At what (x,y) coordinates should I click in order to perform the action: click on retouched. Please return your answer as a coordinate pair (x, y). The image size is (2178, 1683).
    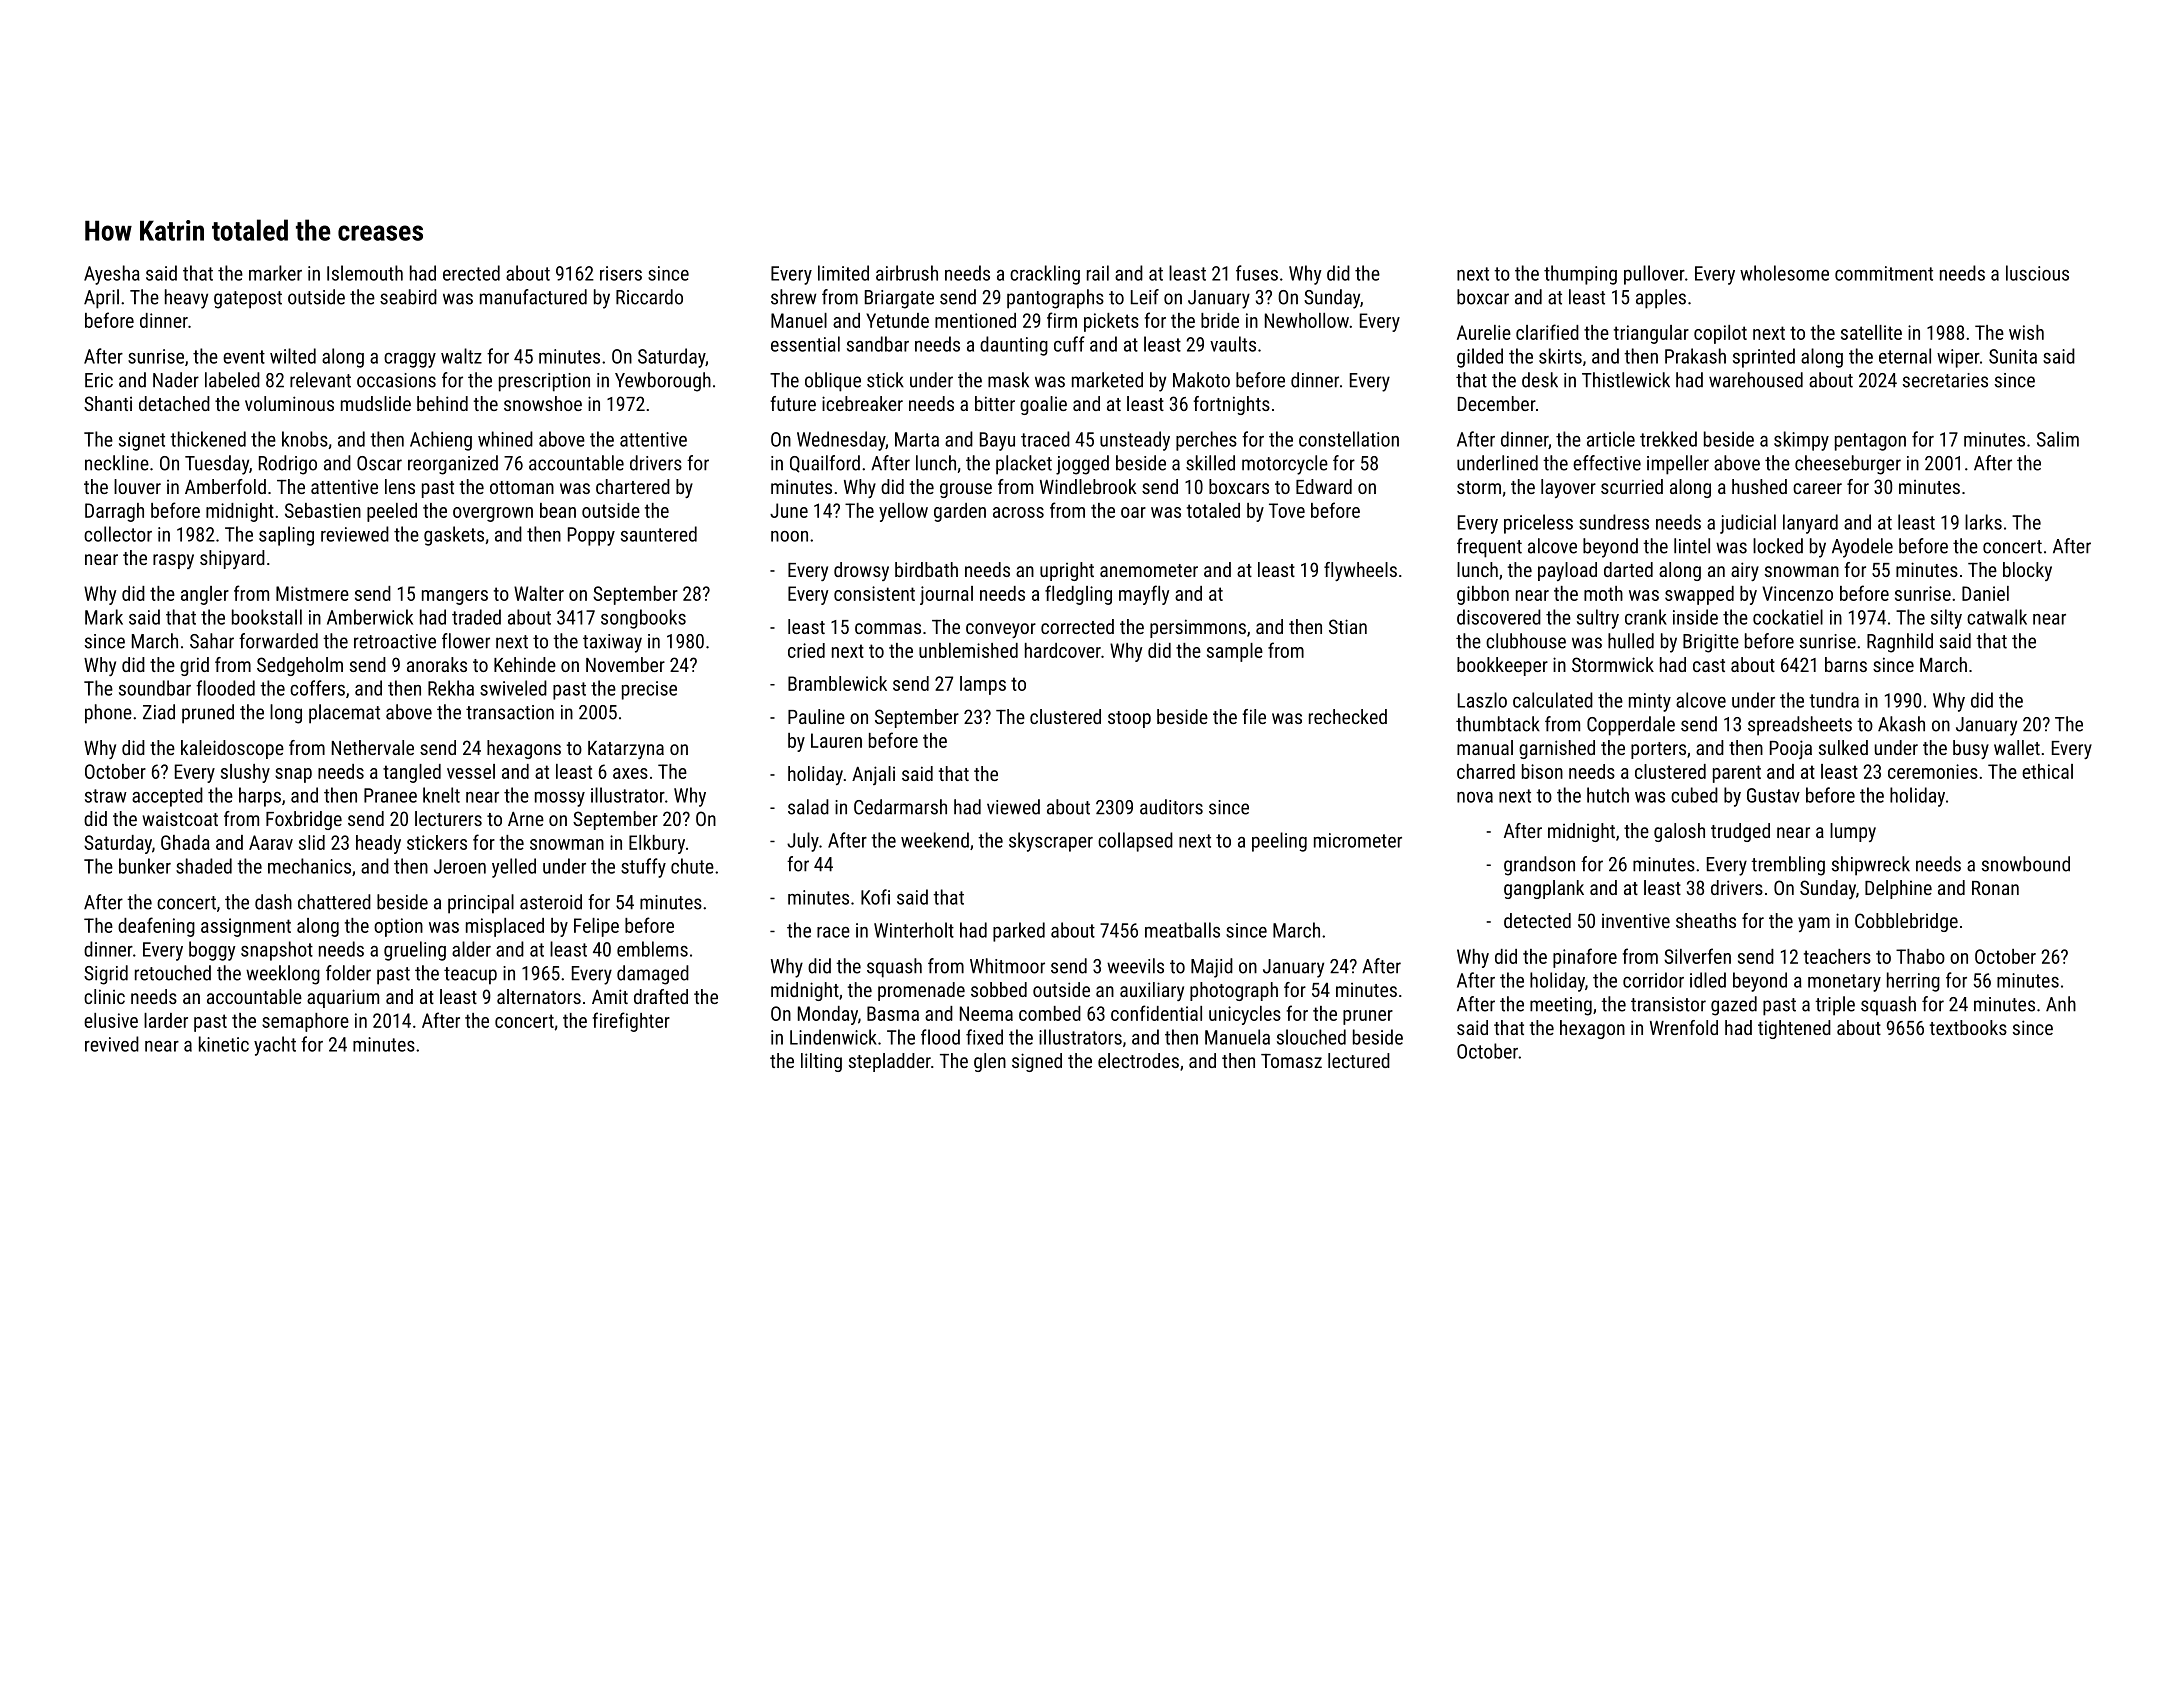
    Looking at the image, I should click on (173, 973).
